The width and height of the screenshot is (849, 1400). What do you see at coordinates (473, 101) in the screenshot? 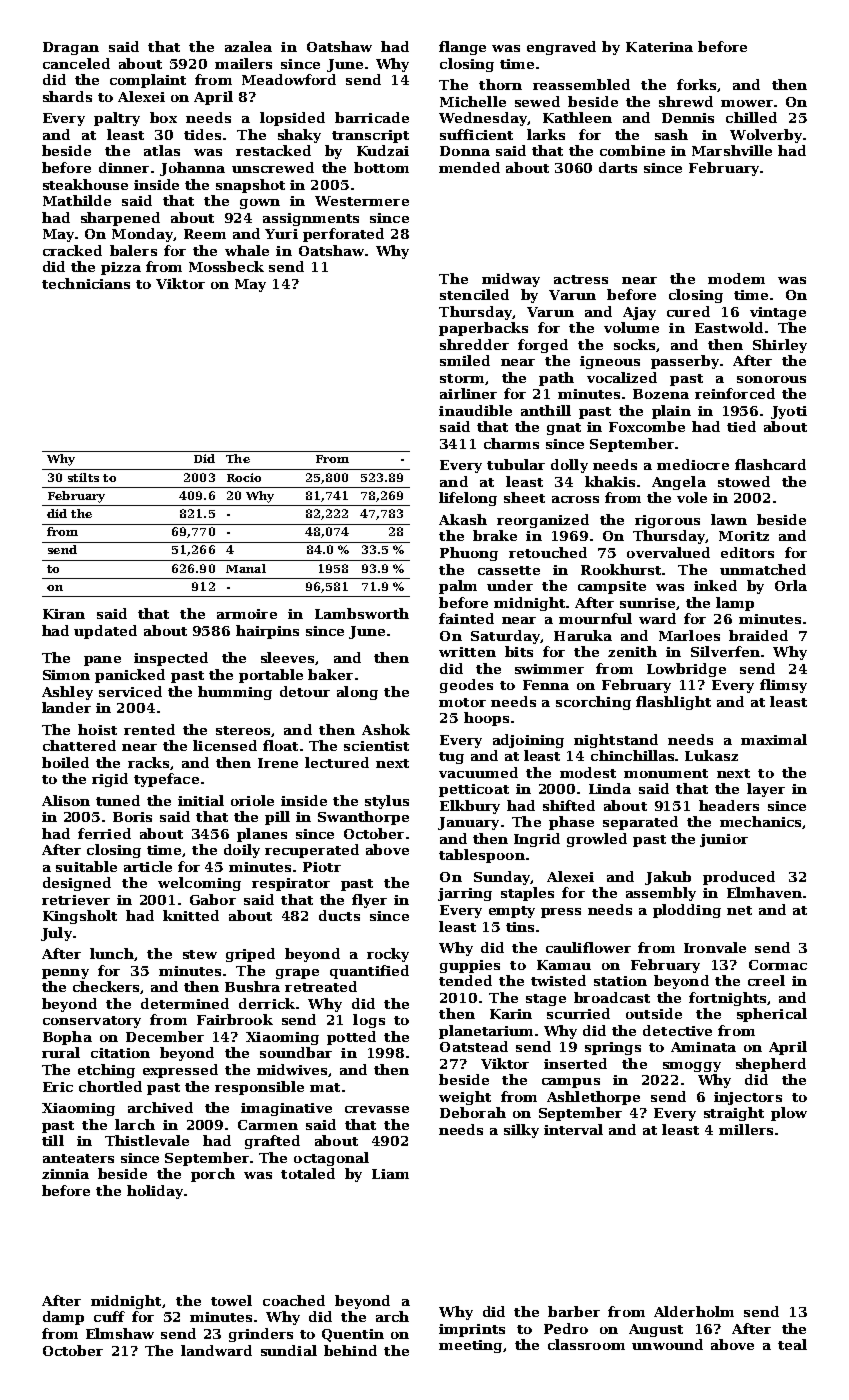
I see `Michelle` at bounding box center [473, 101].
